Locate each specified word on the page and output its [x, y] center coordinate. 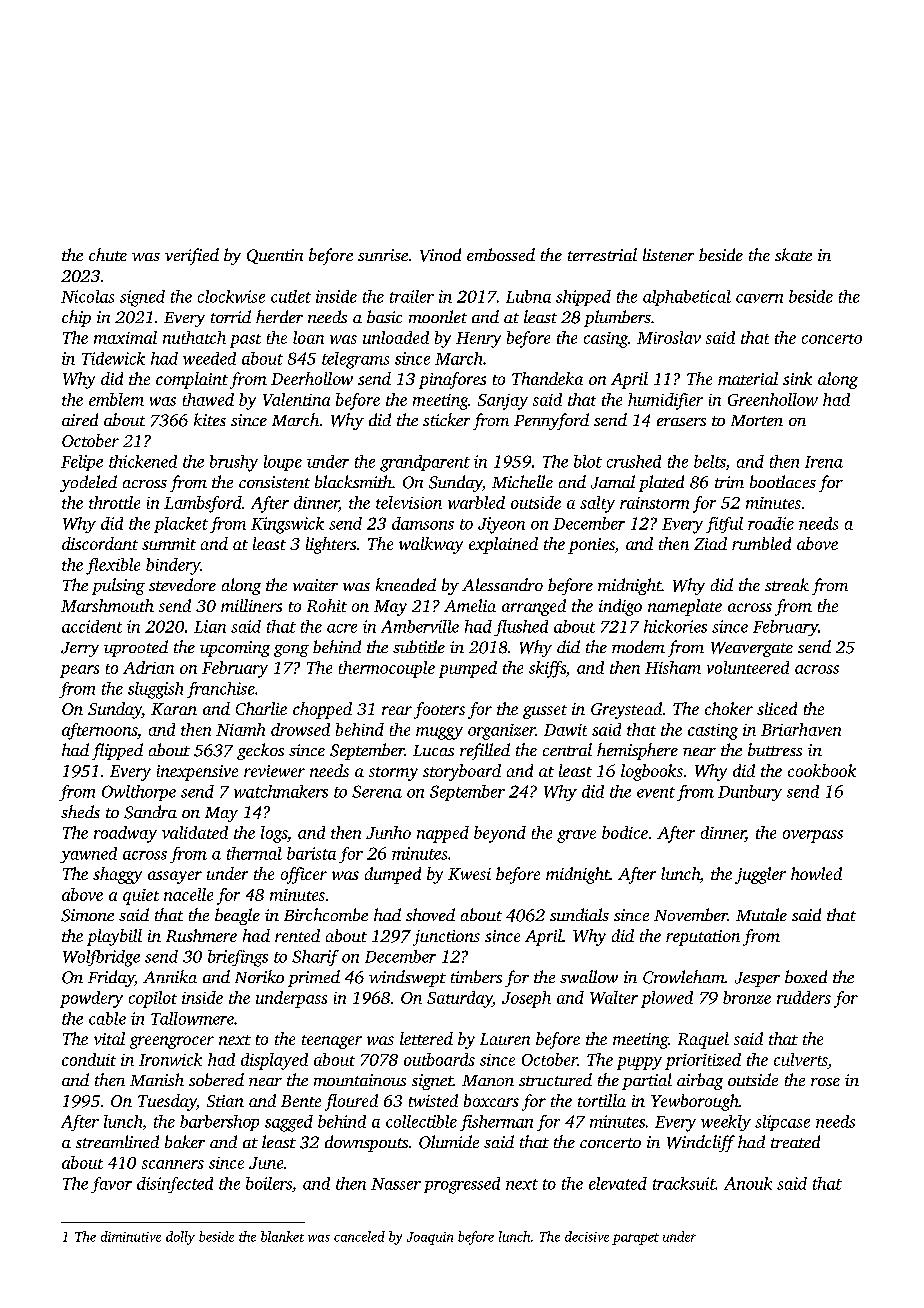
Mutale [761, 914]
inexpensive [197, 773]
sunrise [383, 255]
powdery [91, 999]
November [690, 914]
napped [443, 834]
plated [661, 483]
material [748, 378]
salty [597, 504]
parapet [635, 1239]
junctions [446, 938]
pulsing [118, 586]
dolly [180, 1238]
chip [76, 318]
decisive [587, 1236]
